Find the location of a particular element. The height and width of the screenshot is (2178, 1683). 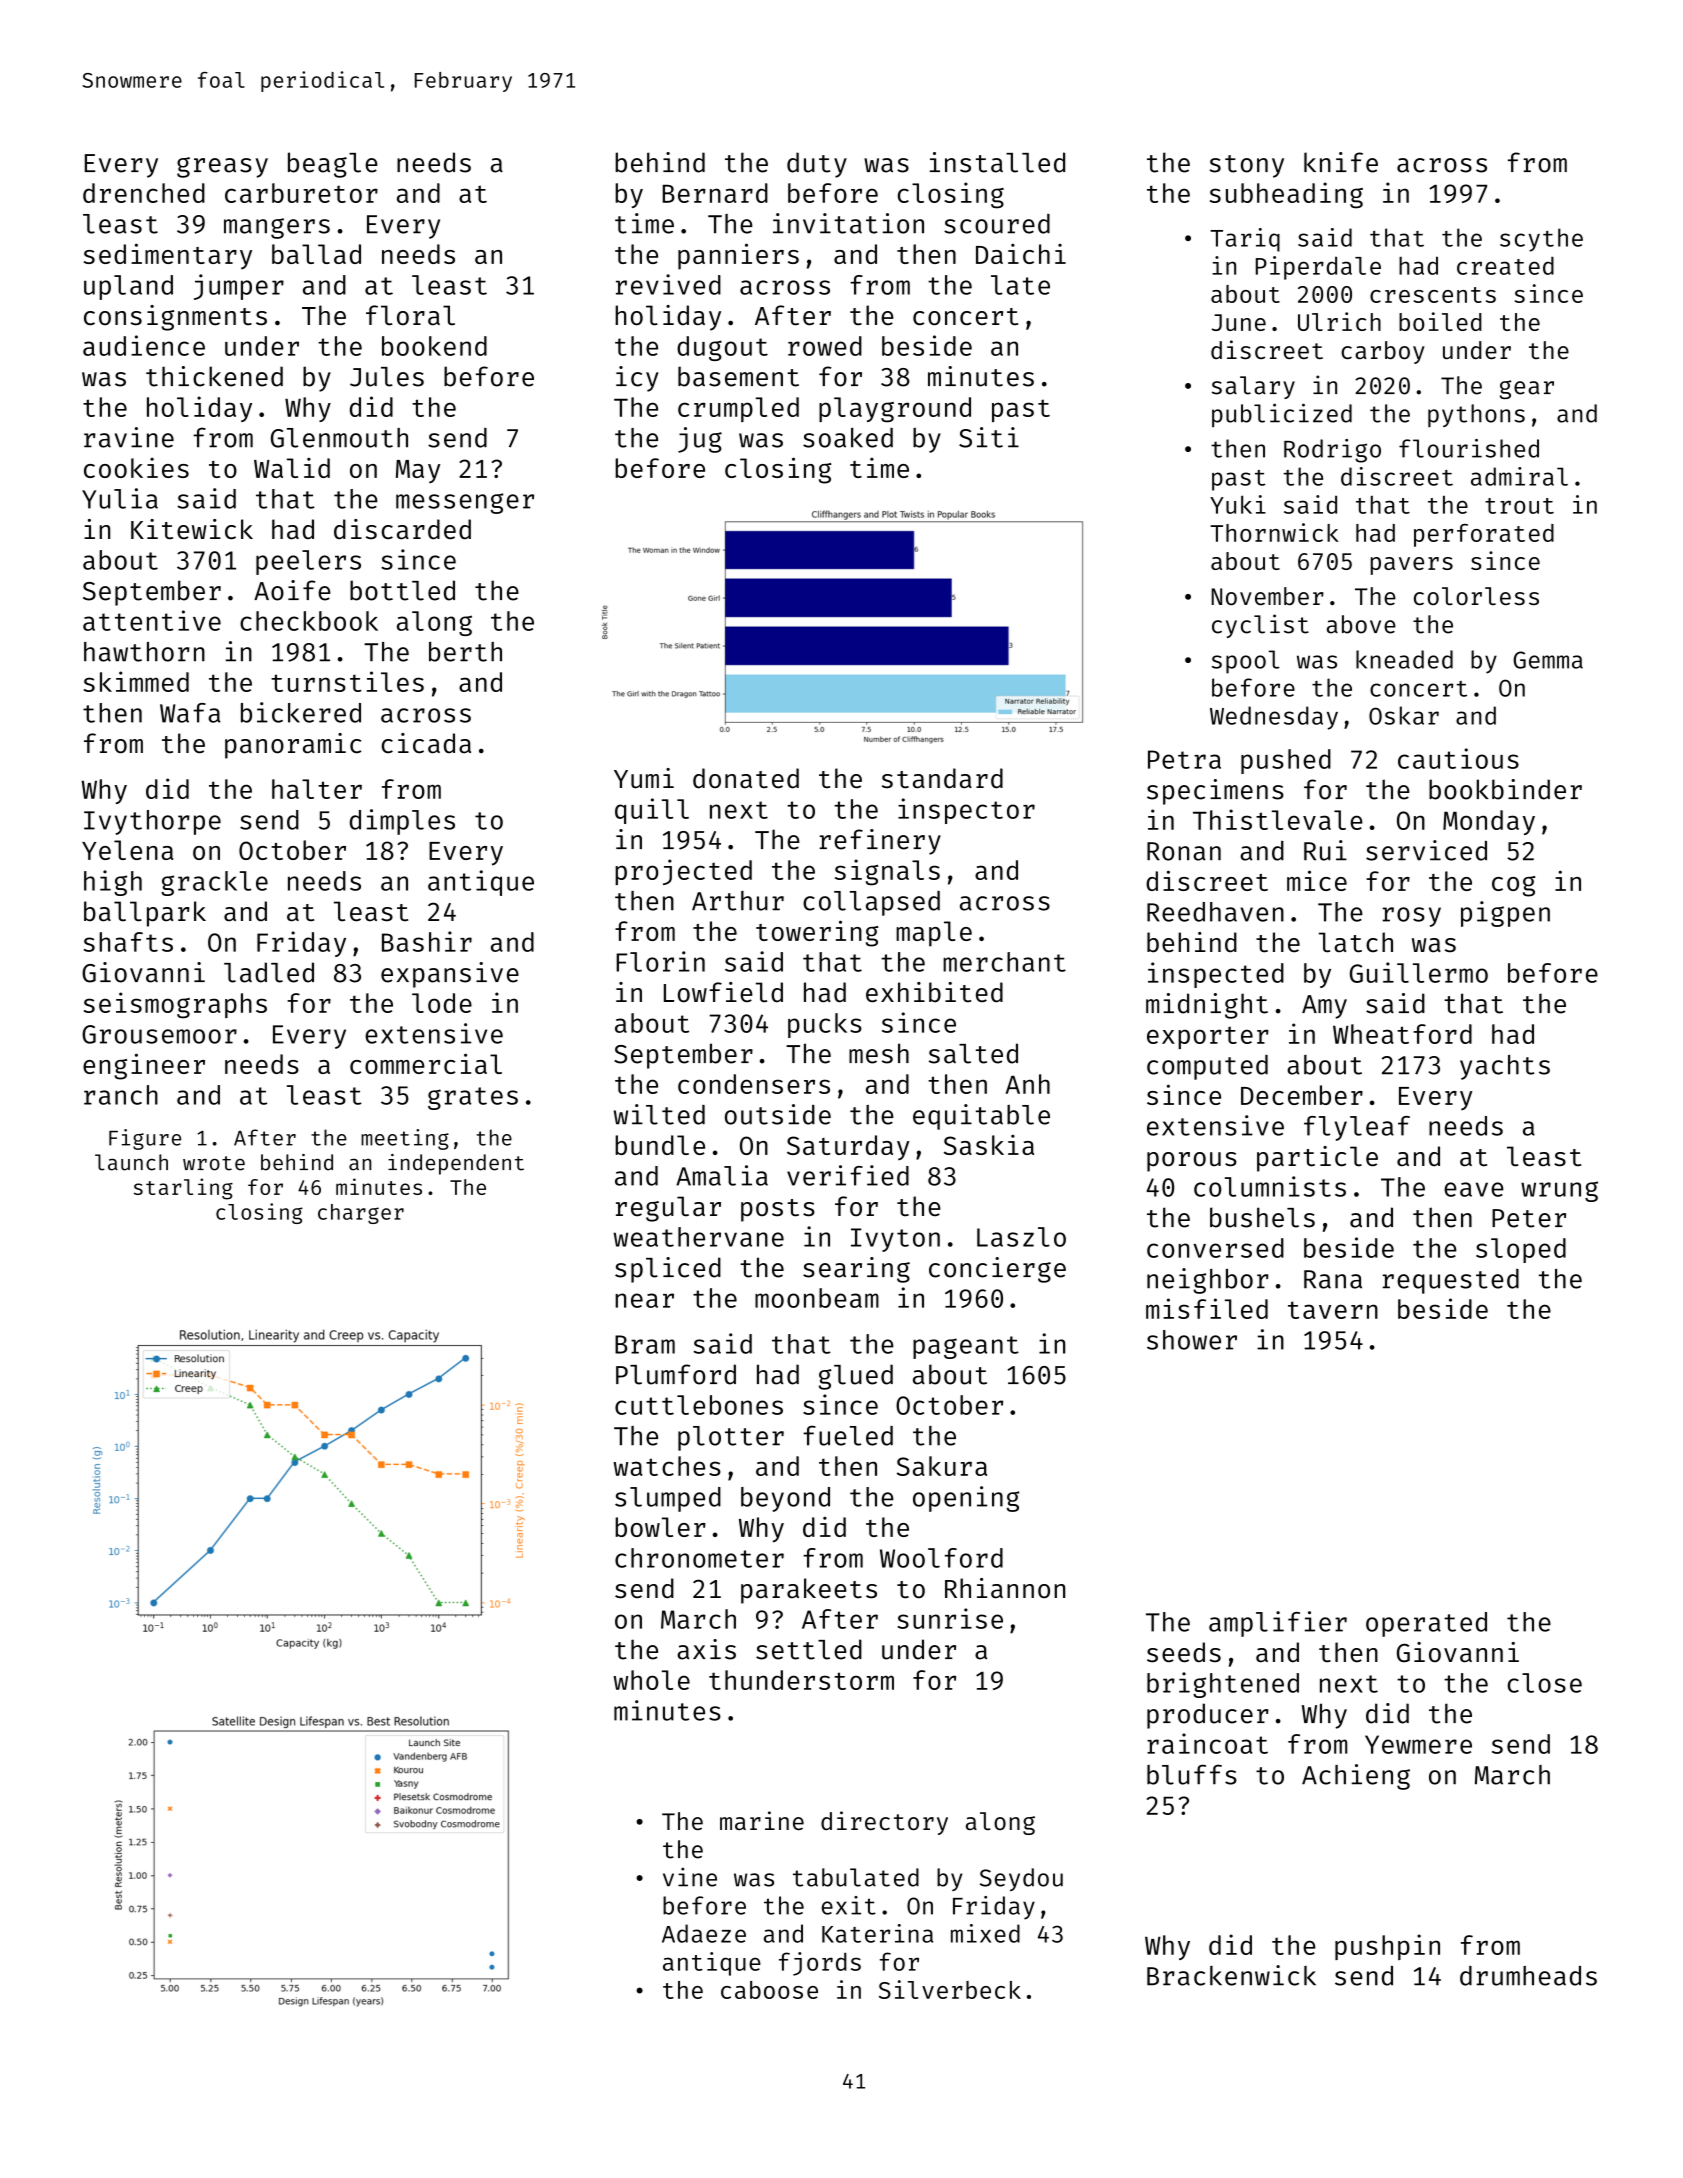

directory is located at coordinates (884, 1823).
